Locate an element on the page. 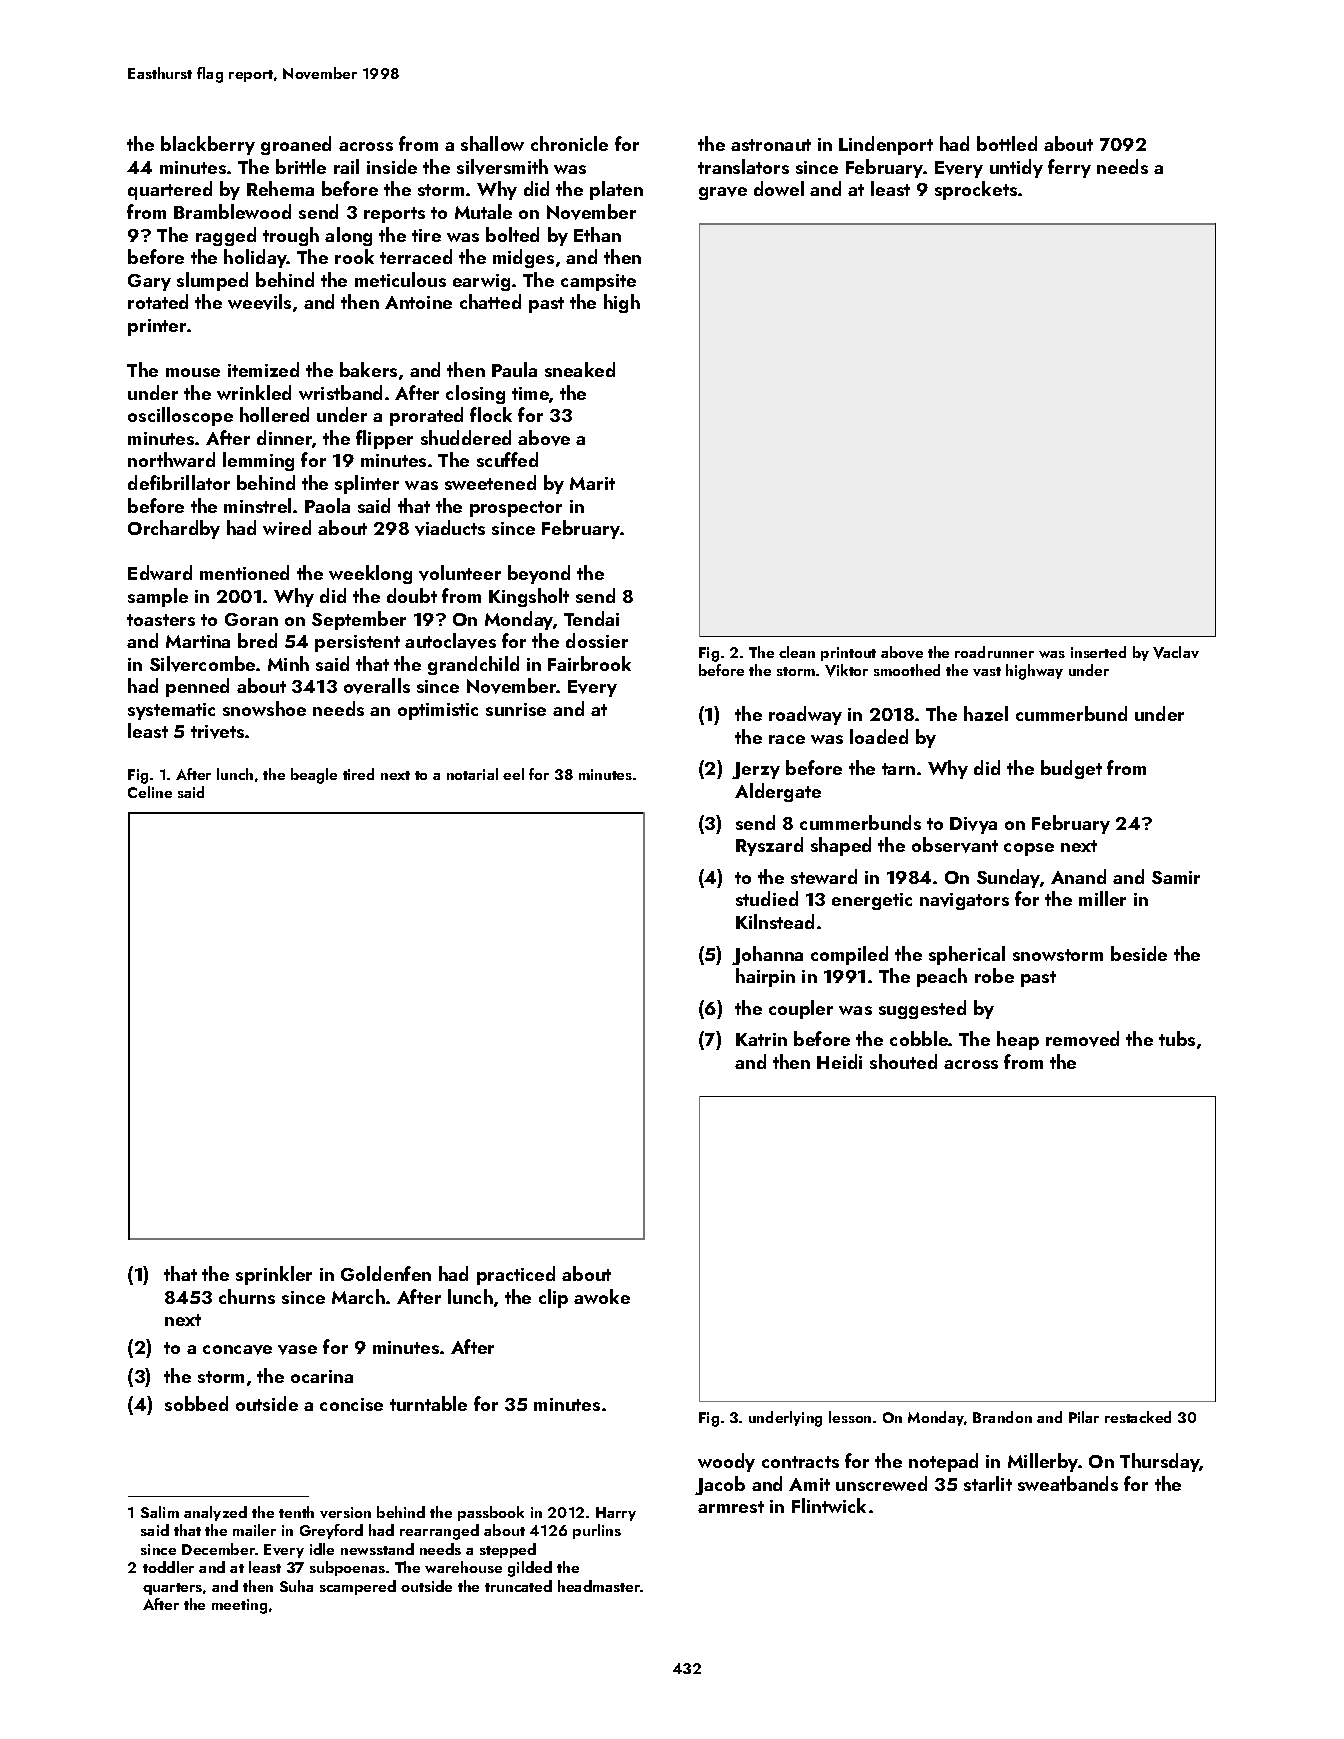 The width and height of the page is (1344, 1739). bottled is located at coordinates (1007, 143).
